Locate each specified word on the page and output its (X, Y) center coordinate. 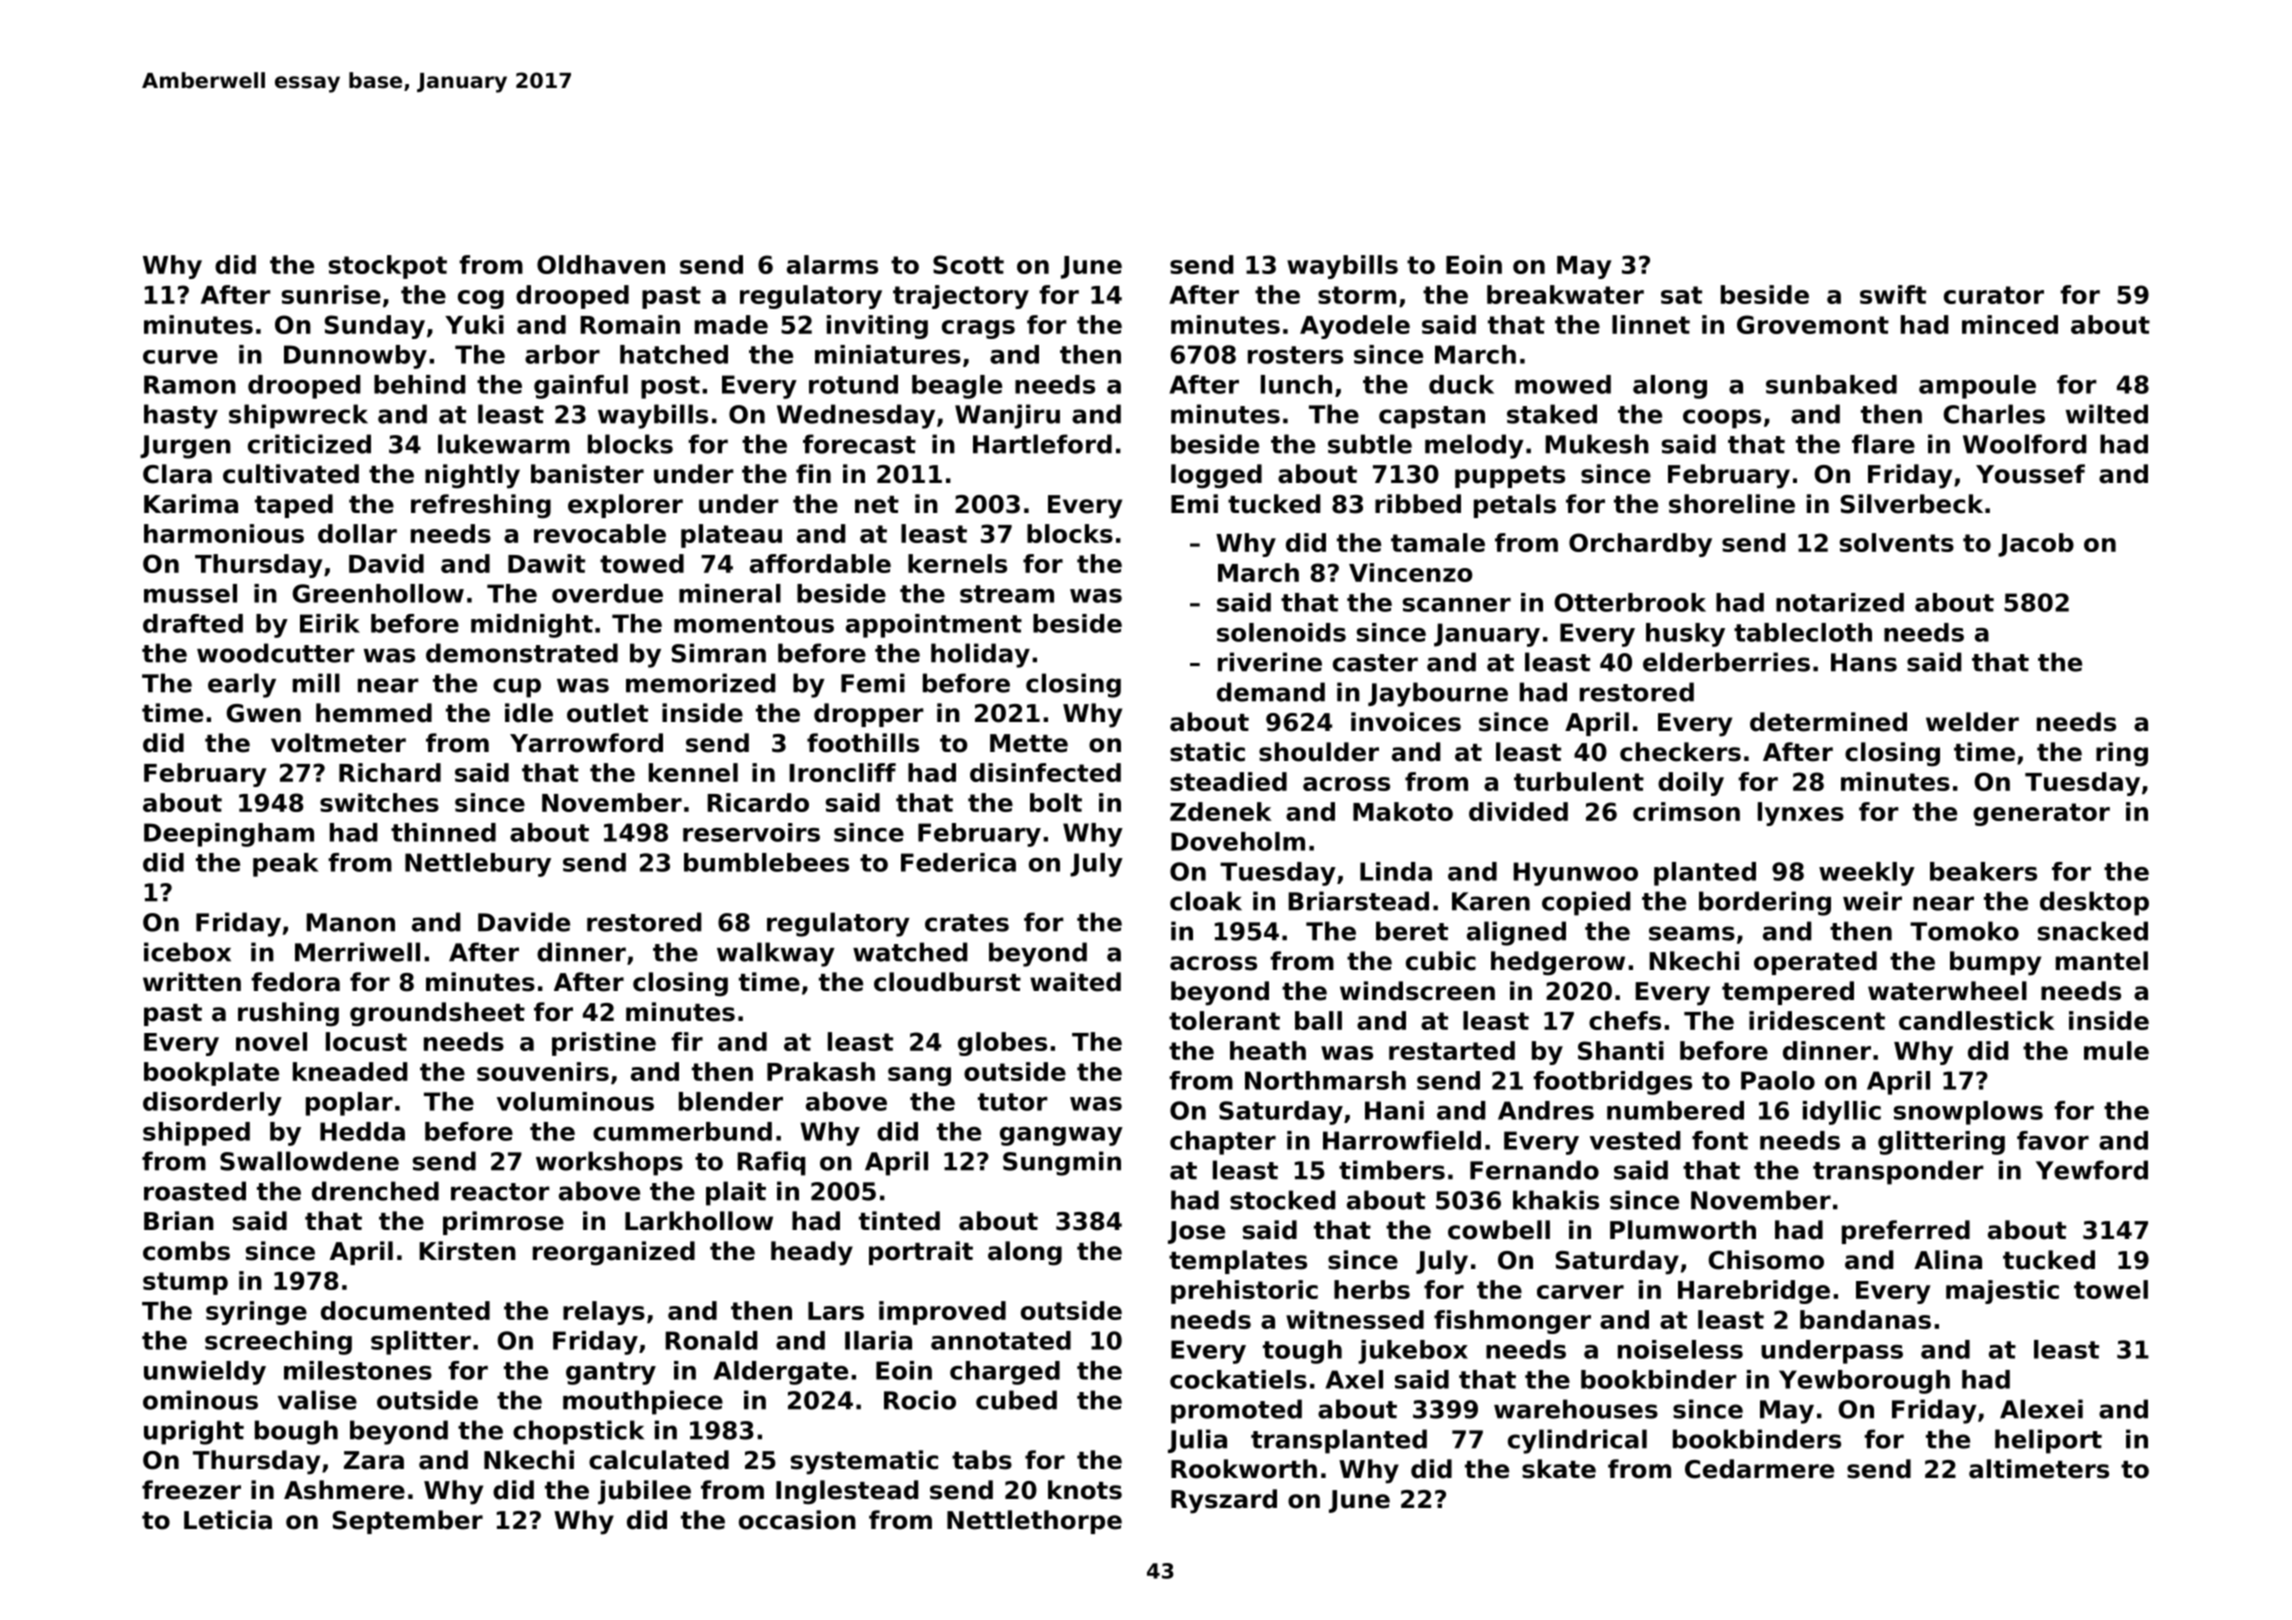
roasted (195, 1191)
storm (1357, 295)
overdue (607, 593)
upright (194, 1432)
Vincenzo (1410, 572)
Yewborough (1864, 1382)
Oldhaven (601, 264)
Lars (836, 1311)
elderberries (1726, 662)
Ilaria (878, 1340)
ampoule (1977, 387)
